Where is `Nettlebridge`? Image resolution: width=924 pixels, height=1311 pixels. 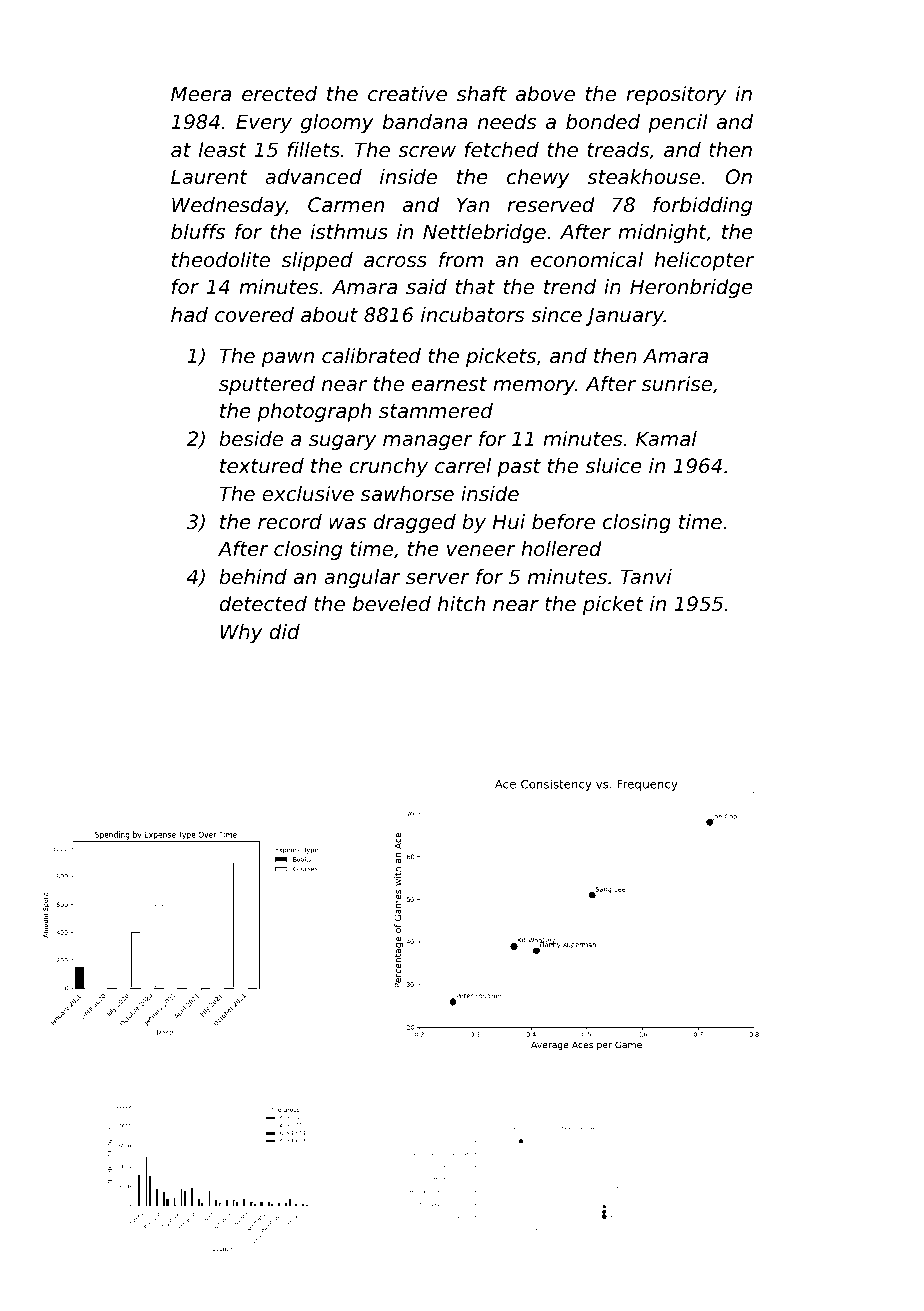 Nettlebridge is located at coordinates (484, 233).
